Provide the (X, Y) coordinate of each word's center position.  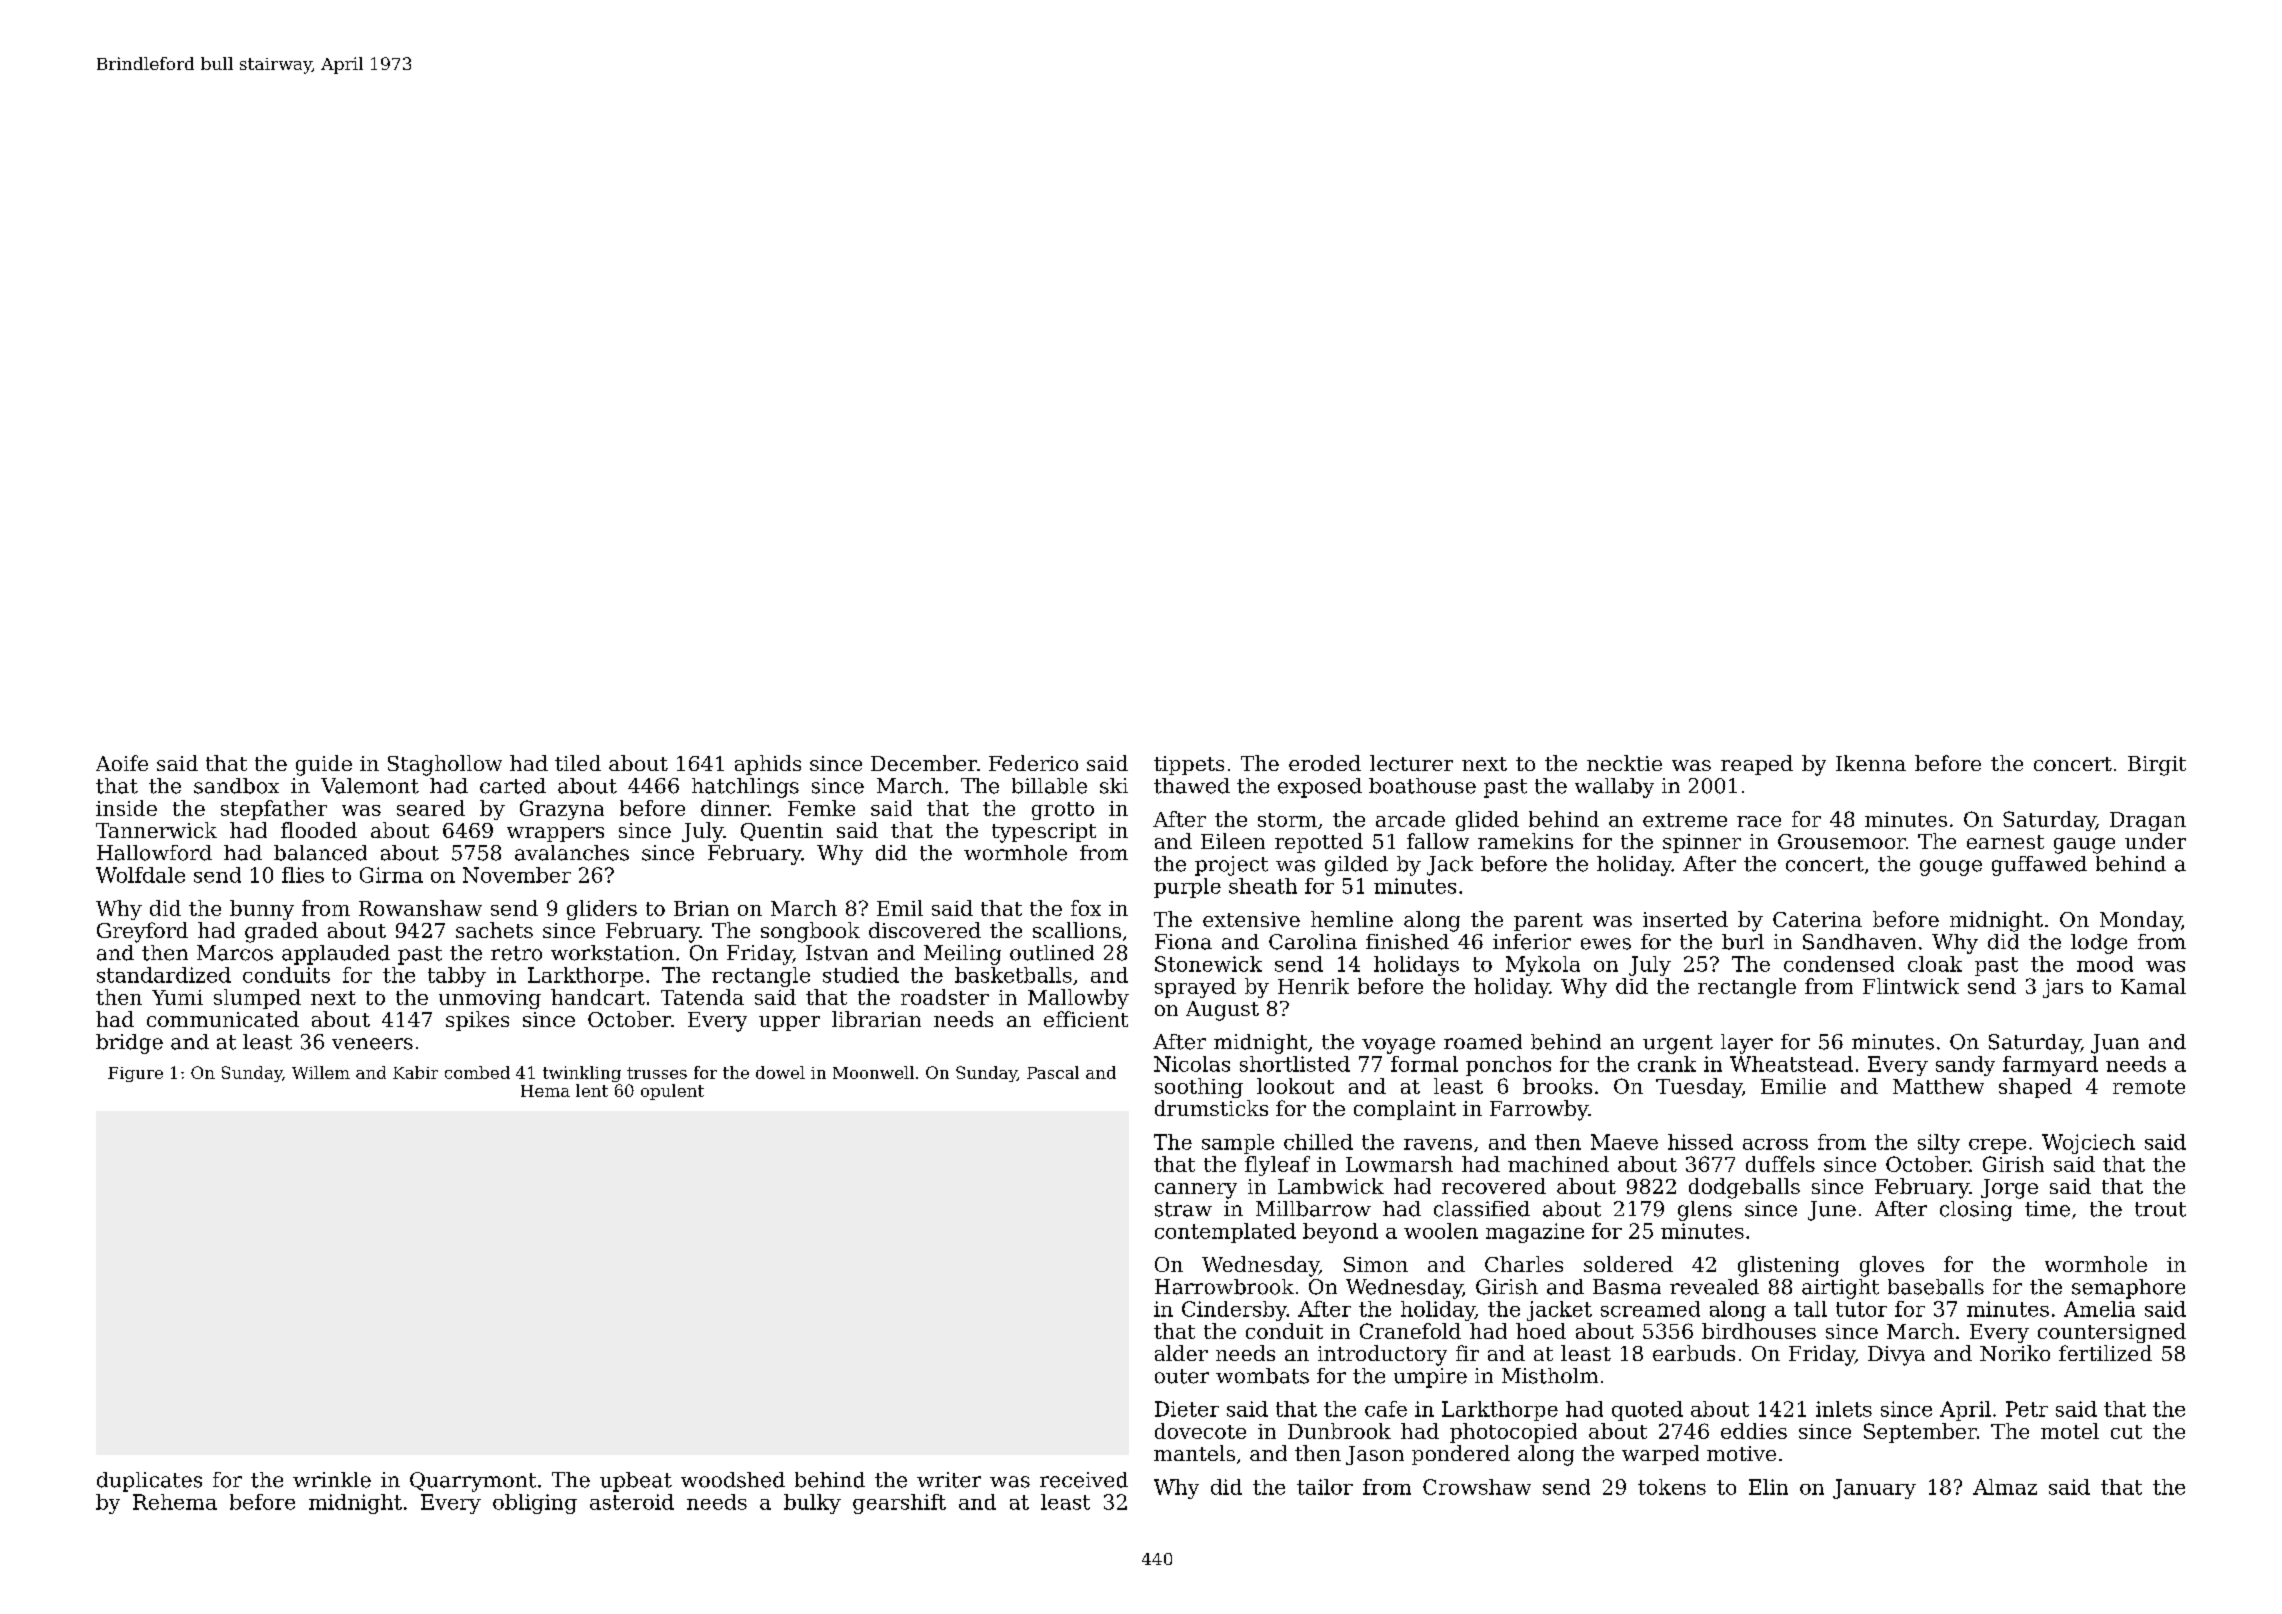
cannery (1196, 1191)
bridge (129, 1044)
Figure (135, 1074)
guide (324, 765)
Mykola (1543, 966)
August (1222, 1011)
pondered (1461, 1455)
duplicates (149, 1482)
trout (2160, 1209)
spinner (1702, 843)
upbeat (636, 1482)
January (1874, 1489)
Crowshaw (1477, 1487)
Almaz (2005, 1487)
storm (1287, 820)
